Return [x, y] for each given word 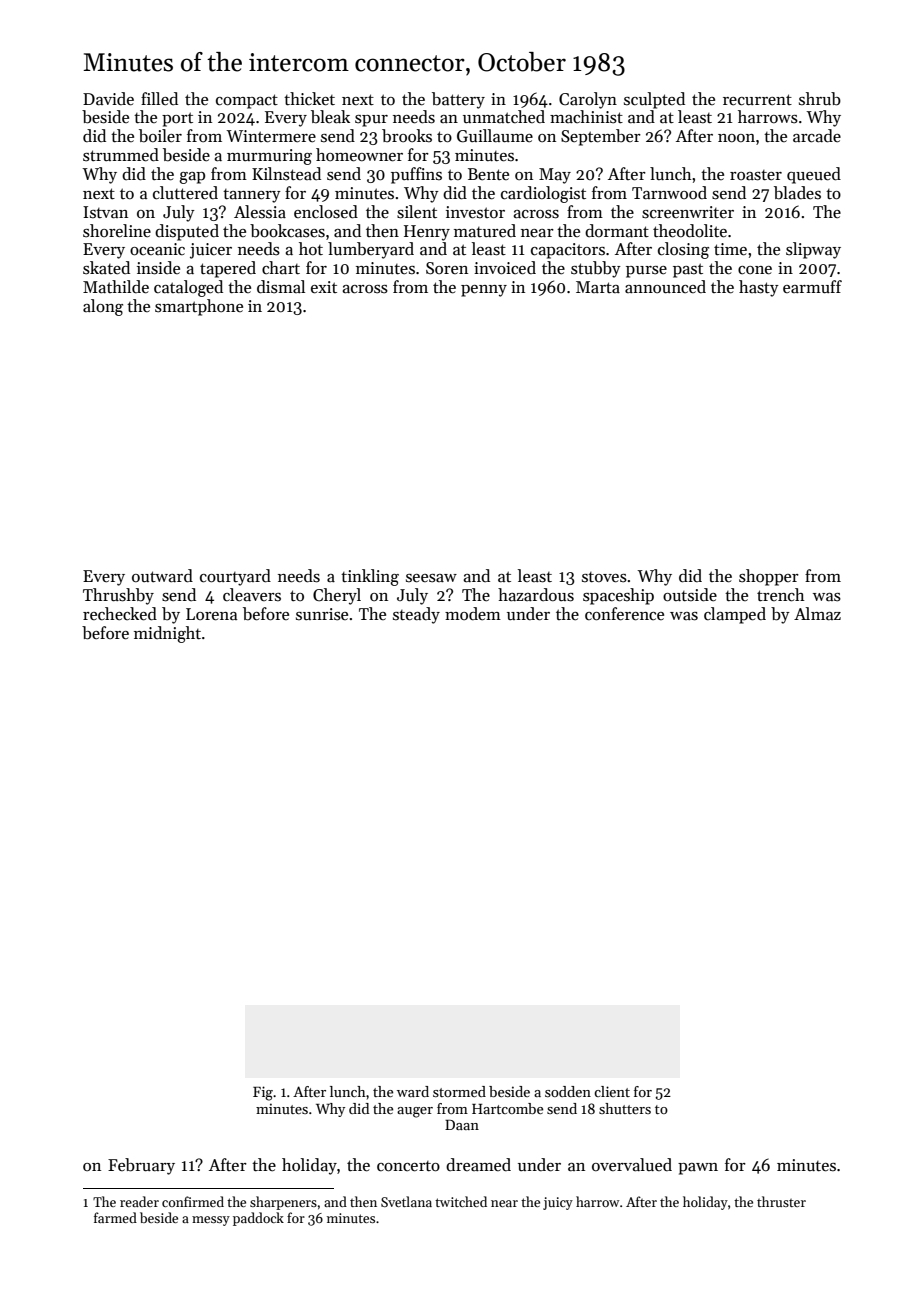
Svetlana [406, 1201]
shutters [625, 1108]
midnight [167, 634]
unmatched [504, 117]
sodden [568, 1091]
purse [646, 272]
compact [247, 101]
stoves [604, 577]
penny [484, 291]
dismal [281, 287]
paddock [258, 1219]
